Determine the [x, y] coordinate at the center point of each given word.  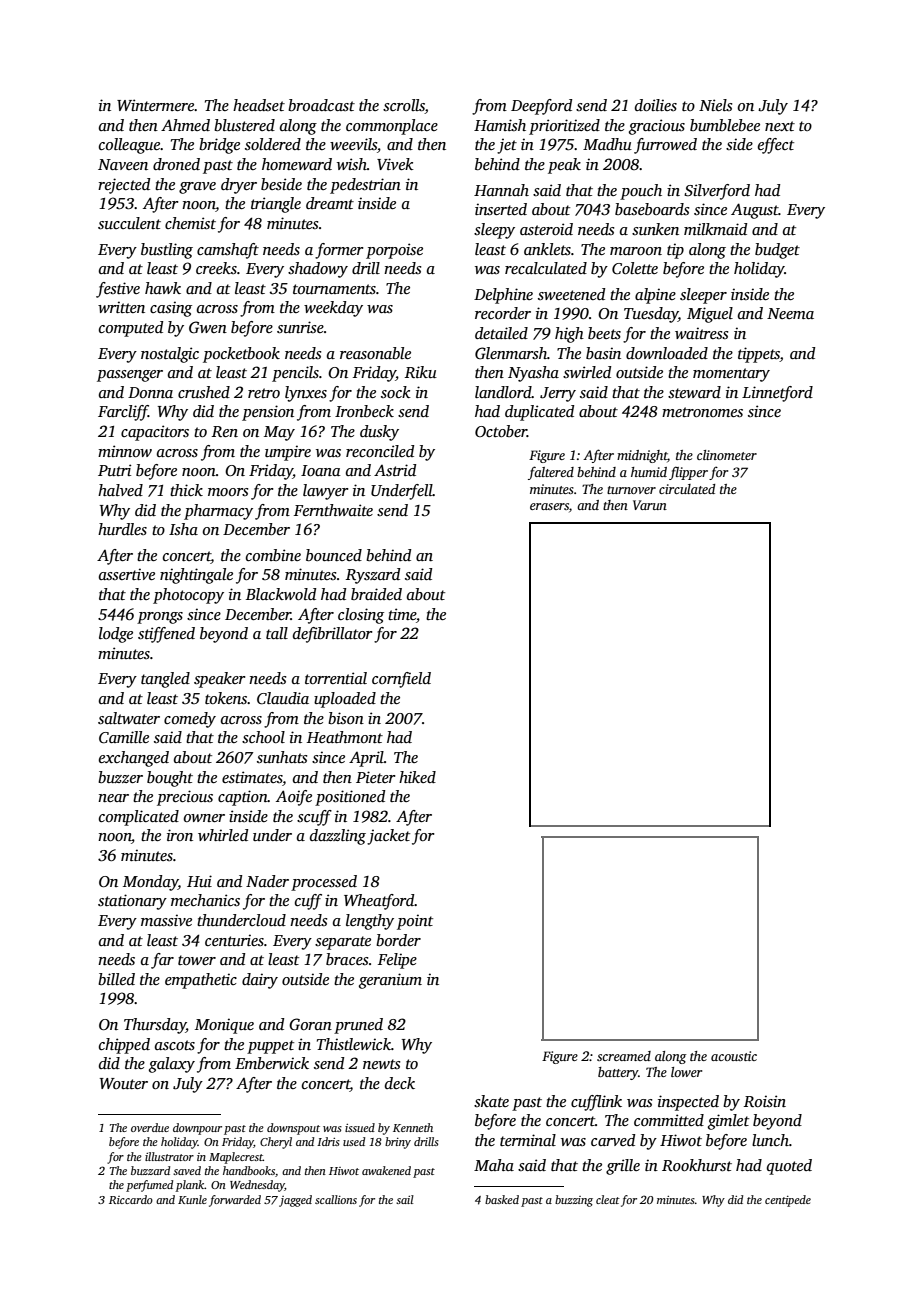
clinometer [727, 455]
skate [491, 1101]
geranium [390, 981]
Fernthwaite [333, 510]
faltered [551, 473]
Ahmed [185, 125]
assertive [127, 574]
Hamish [500, 125]
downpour [197, 1129]
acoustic [734, 1056]
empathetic [201, 981]
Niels [715, 105]
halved [120, 490]
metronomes [702, 412]
